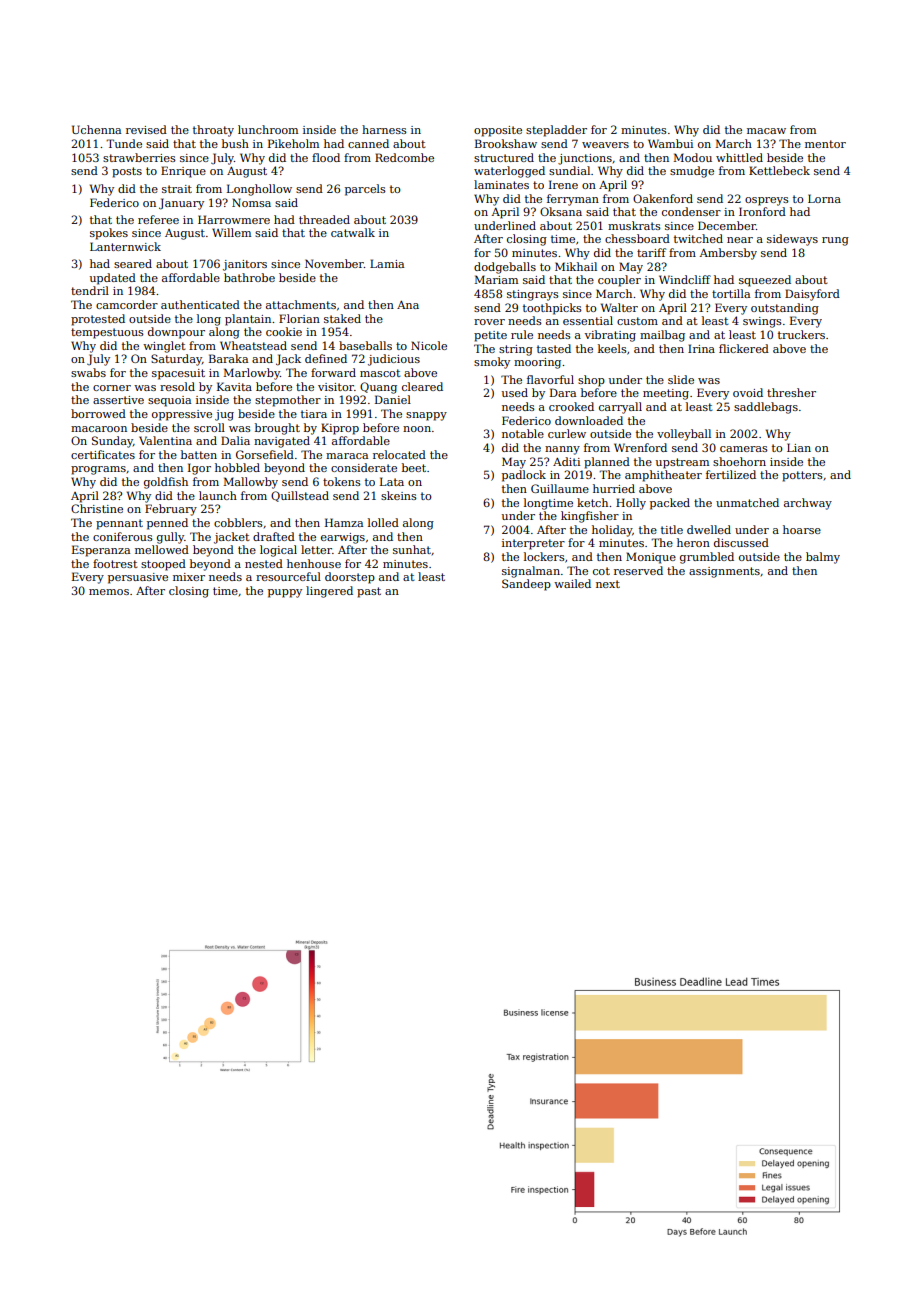 This screenshot has width=924, height=1308. What do you see at coordinates (747, 502) in the screenshot?
I see `unmatched` at bounding box center [747, 502].
